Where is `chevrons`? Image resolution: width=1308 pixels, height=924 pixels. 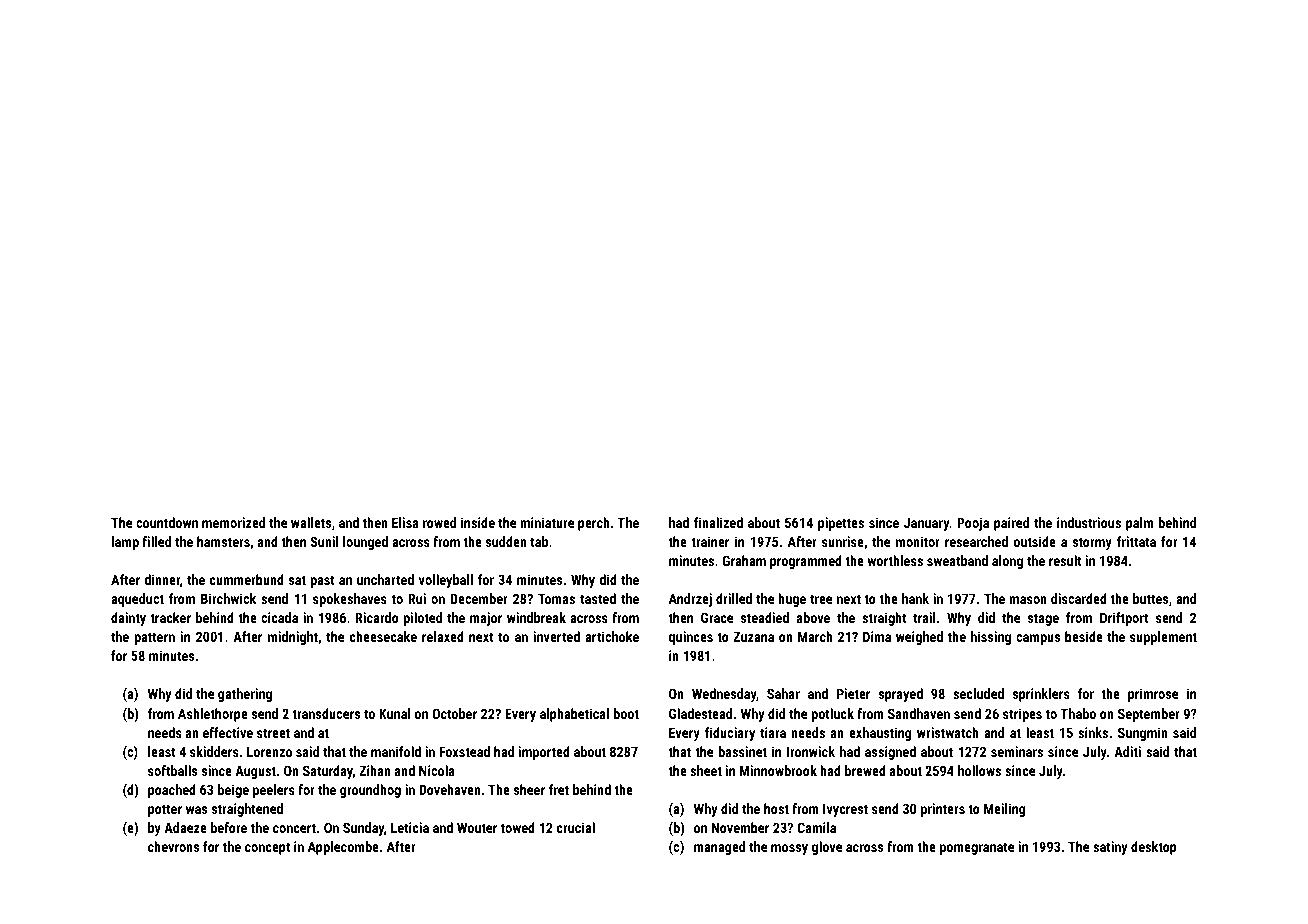 chevrons is located at coordinates (173, 846).
